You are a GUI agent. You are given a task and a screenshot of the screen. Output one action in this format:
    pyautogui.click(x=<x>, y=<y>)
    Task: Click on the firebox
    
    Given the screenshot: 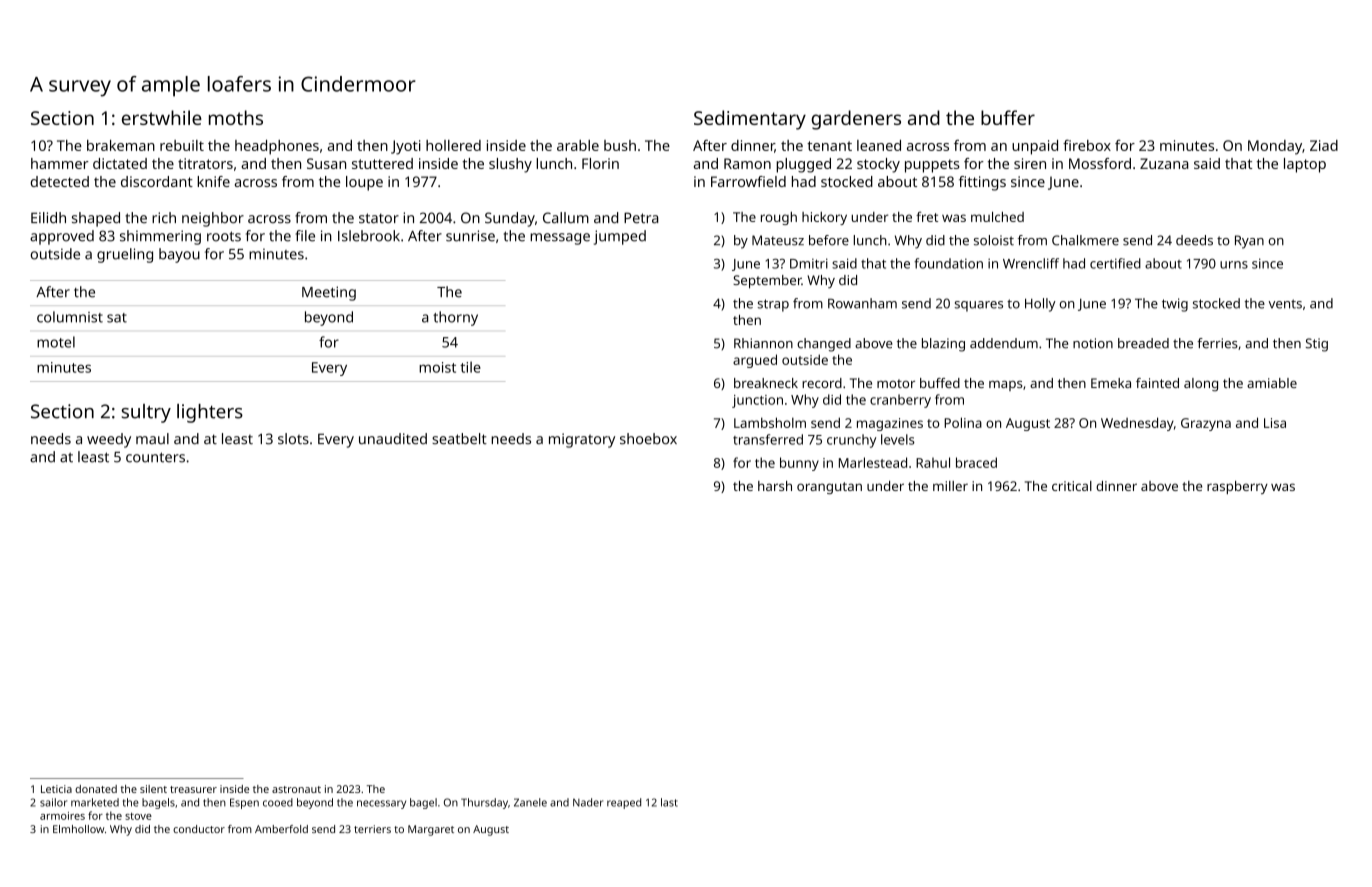 What is the action you would take?
    pyautogui.click(x=1087, y=145)
